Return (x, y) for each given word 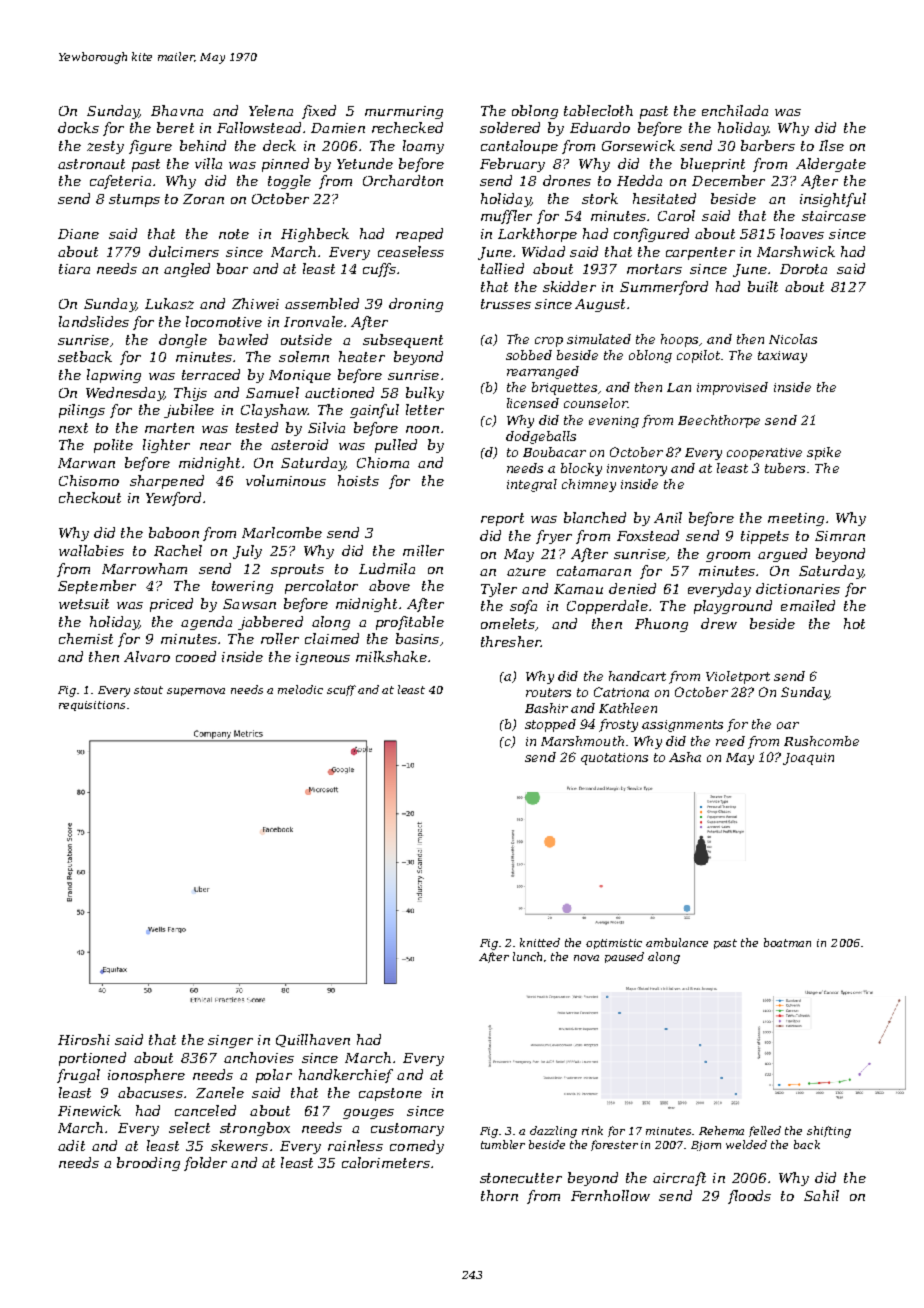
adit (71, 1145)
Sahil (821, 1195)
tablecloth (598, 110)
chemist (86, 638)
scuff (341, 690)
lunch (527, 956)
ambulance (677, 942)
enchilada (735, 110)
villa (208, 163)
